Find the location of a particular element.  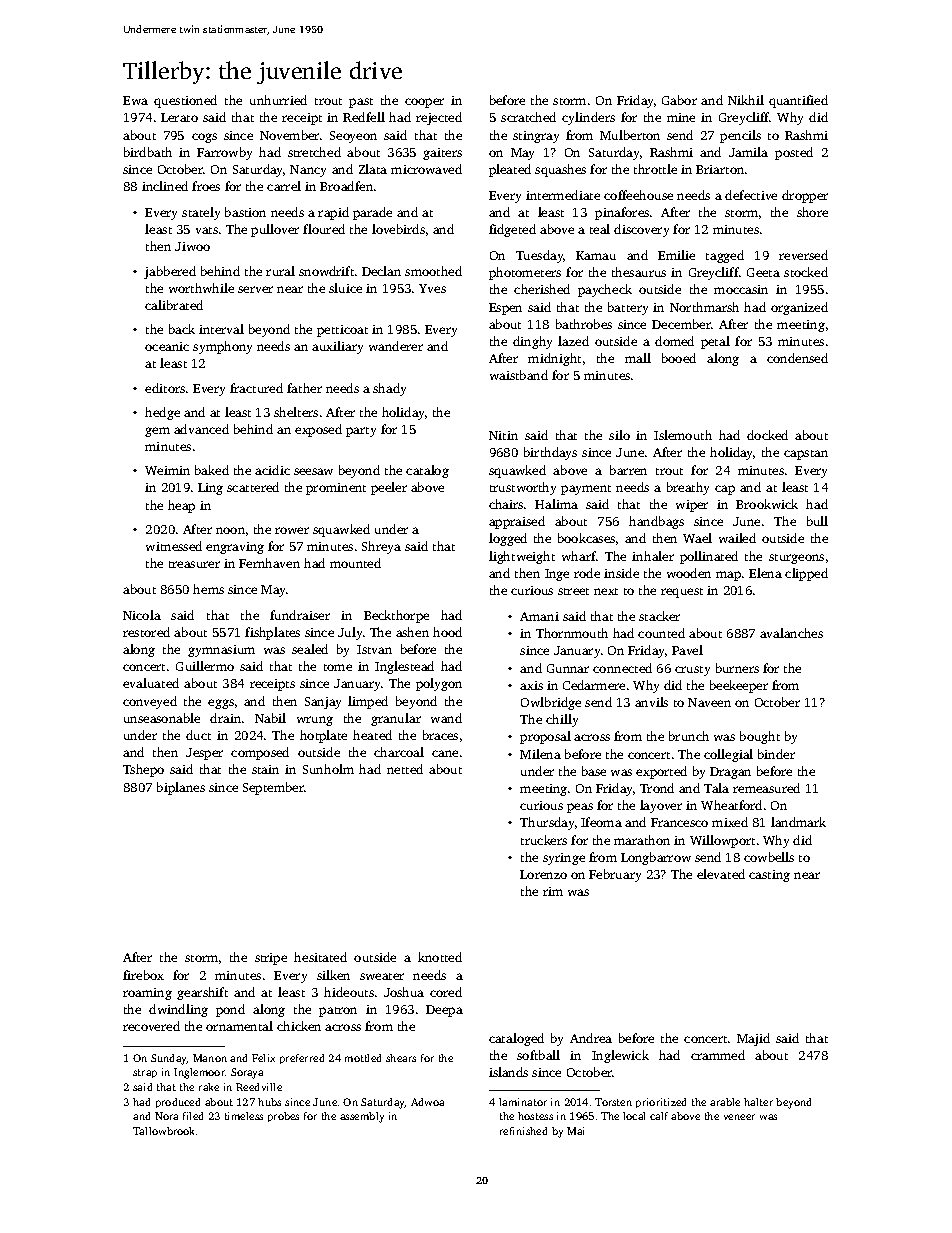

Nabil is located at coordinates (270, 718).
